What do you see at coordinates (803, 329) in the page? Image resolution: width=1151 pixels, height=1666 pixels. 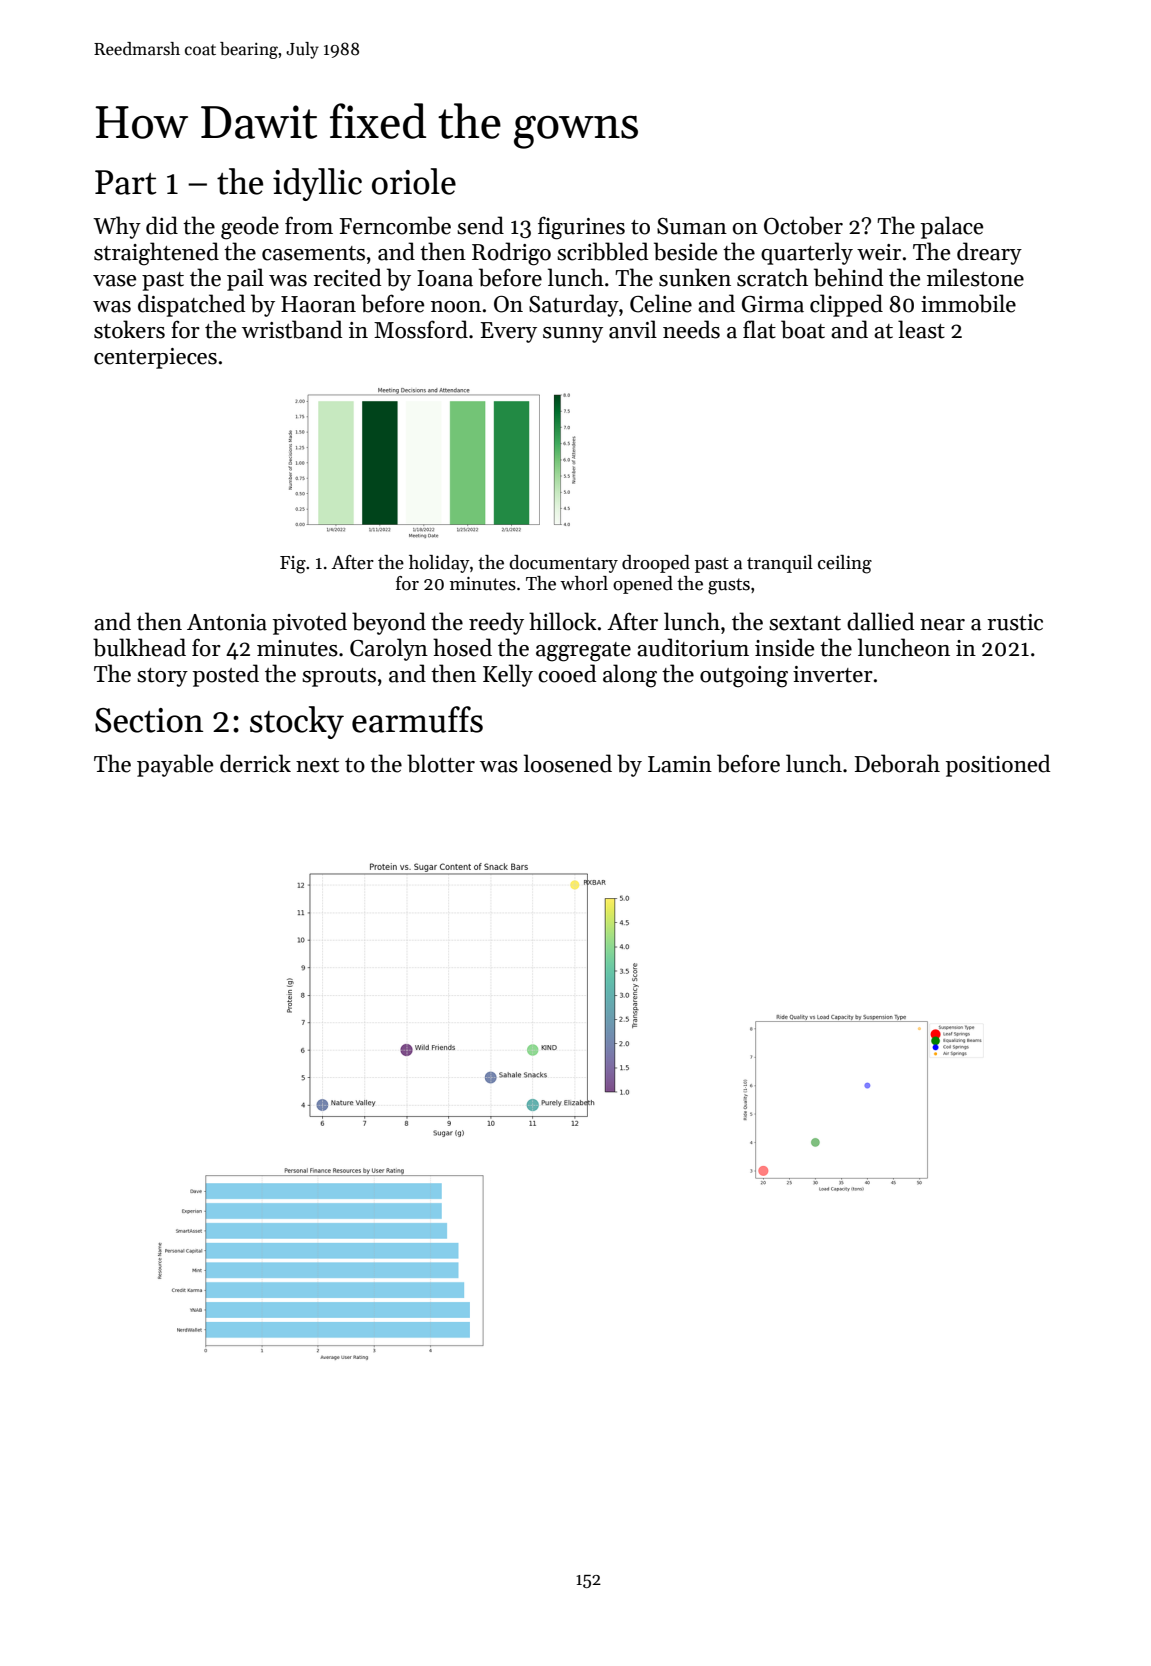 I see `boat` at bounding box center [803, 329].
